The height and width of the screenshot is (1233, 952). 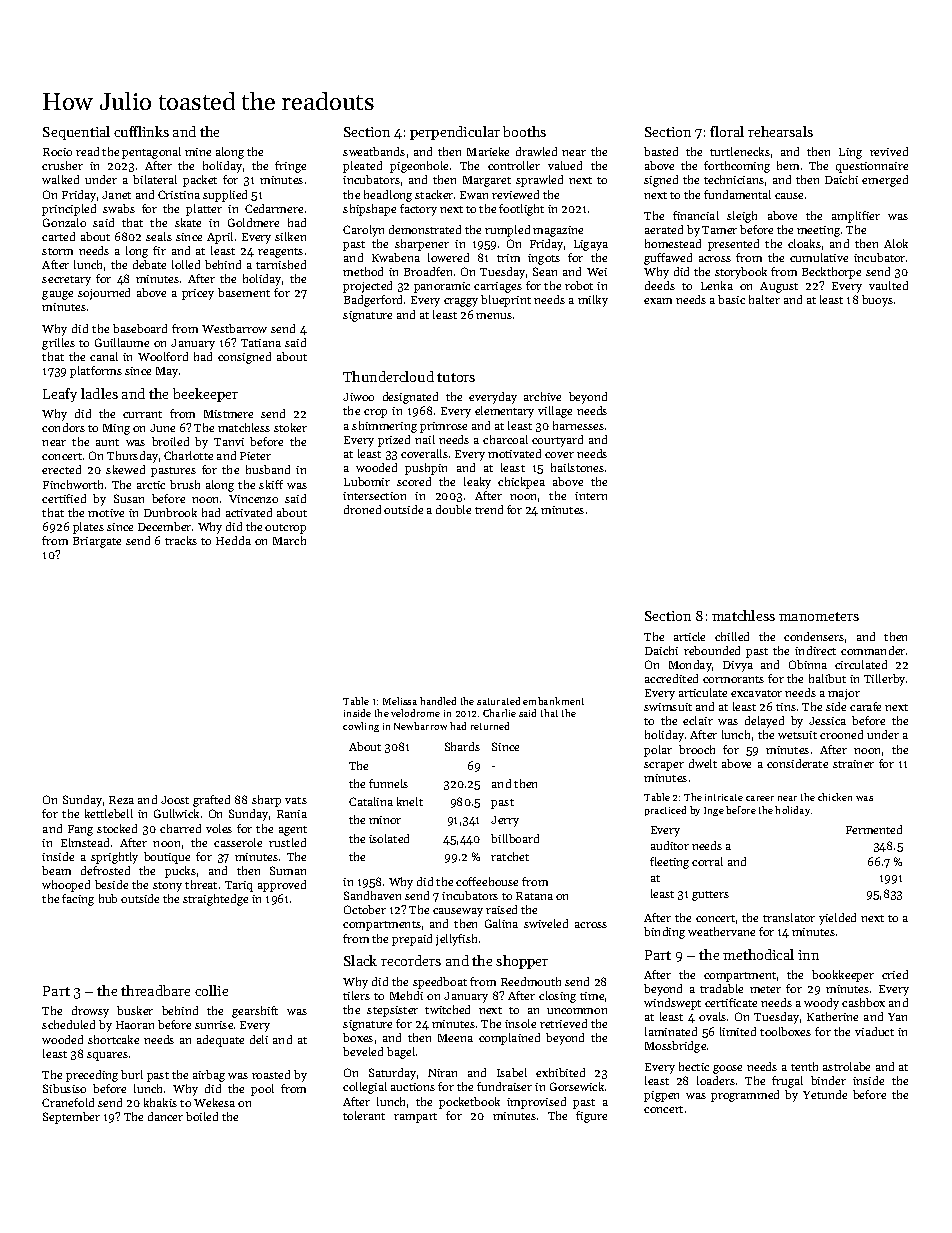 What do you see at coordinates (488, 151) in the screenshot?
I see `Marieke` at bounding box center [488, 151].
